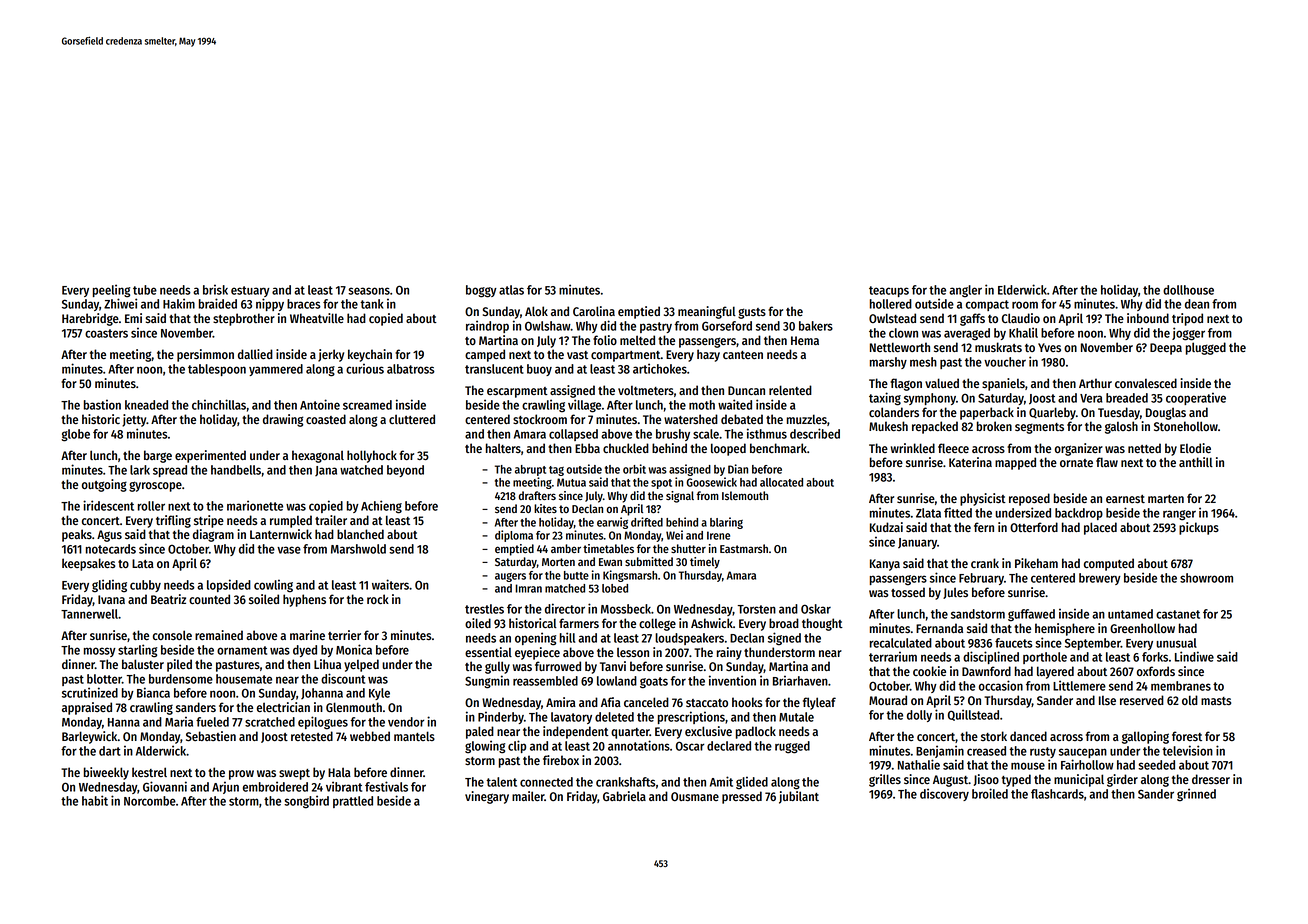 Image resolution: width=1308 pixels, height=924 pixels. Describe the element at coordinates (170, 471) in the image. I see `spread` at that location.
